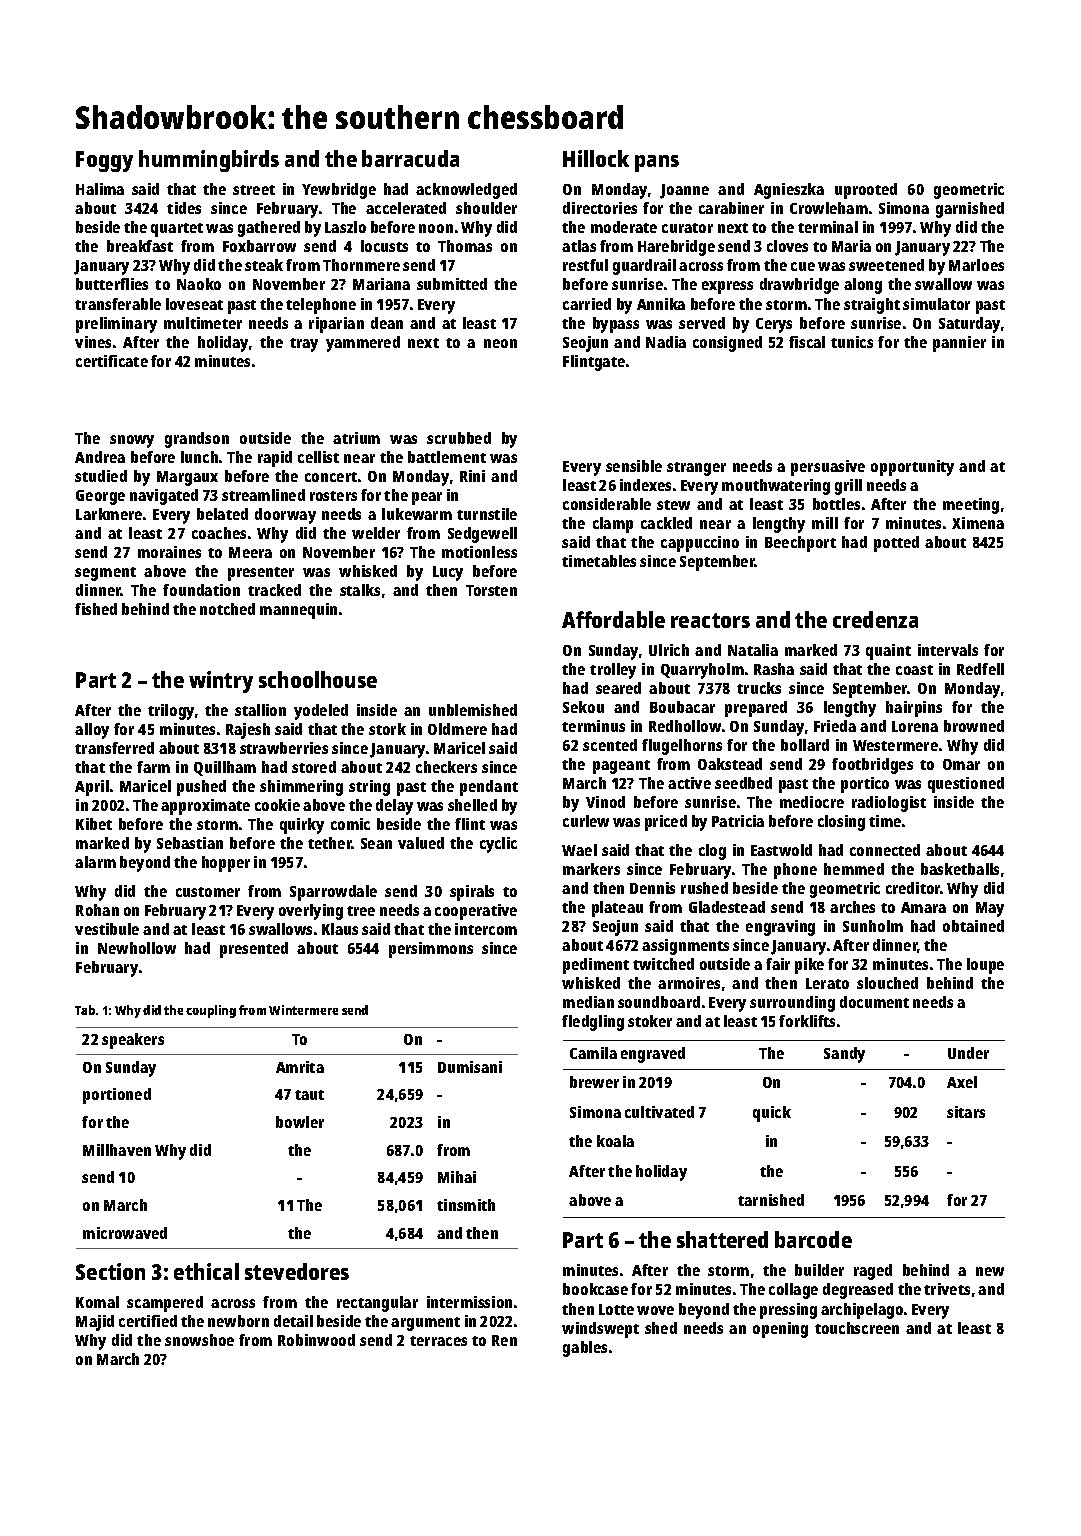  I want to click on touchscreen, so click(857, 1328).
